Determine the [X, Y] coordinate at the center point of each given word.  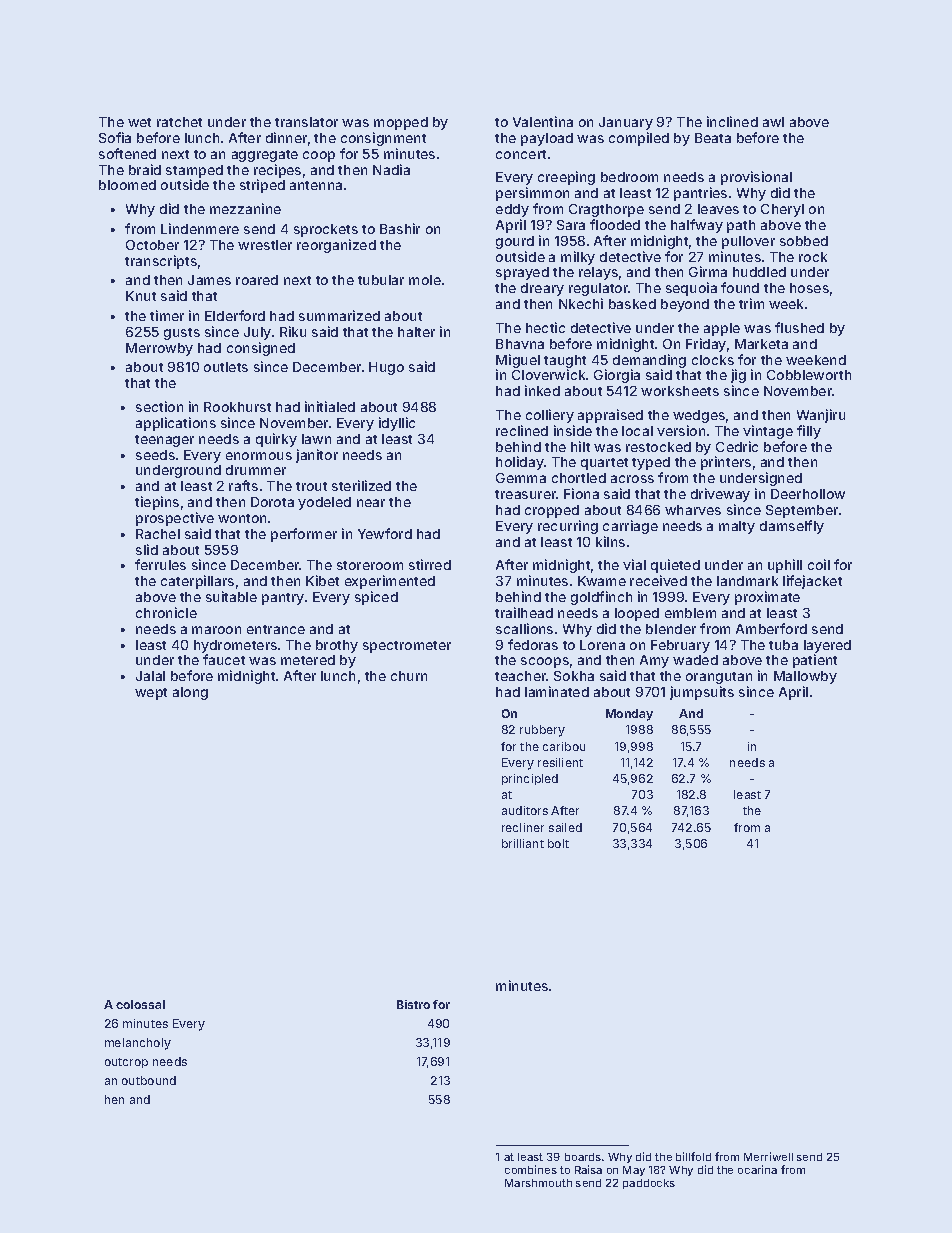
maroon [216, 630]
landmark [747, 581]
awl [773, 122]
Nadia [391, 169]
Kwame [602, 581]
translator [306, 122]
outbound [149, 1080]
